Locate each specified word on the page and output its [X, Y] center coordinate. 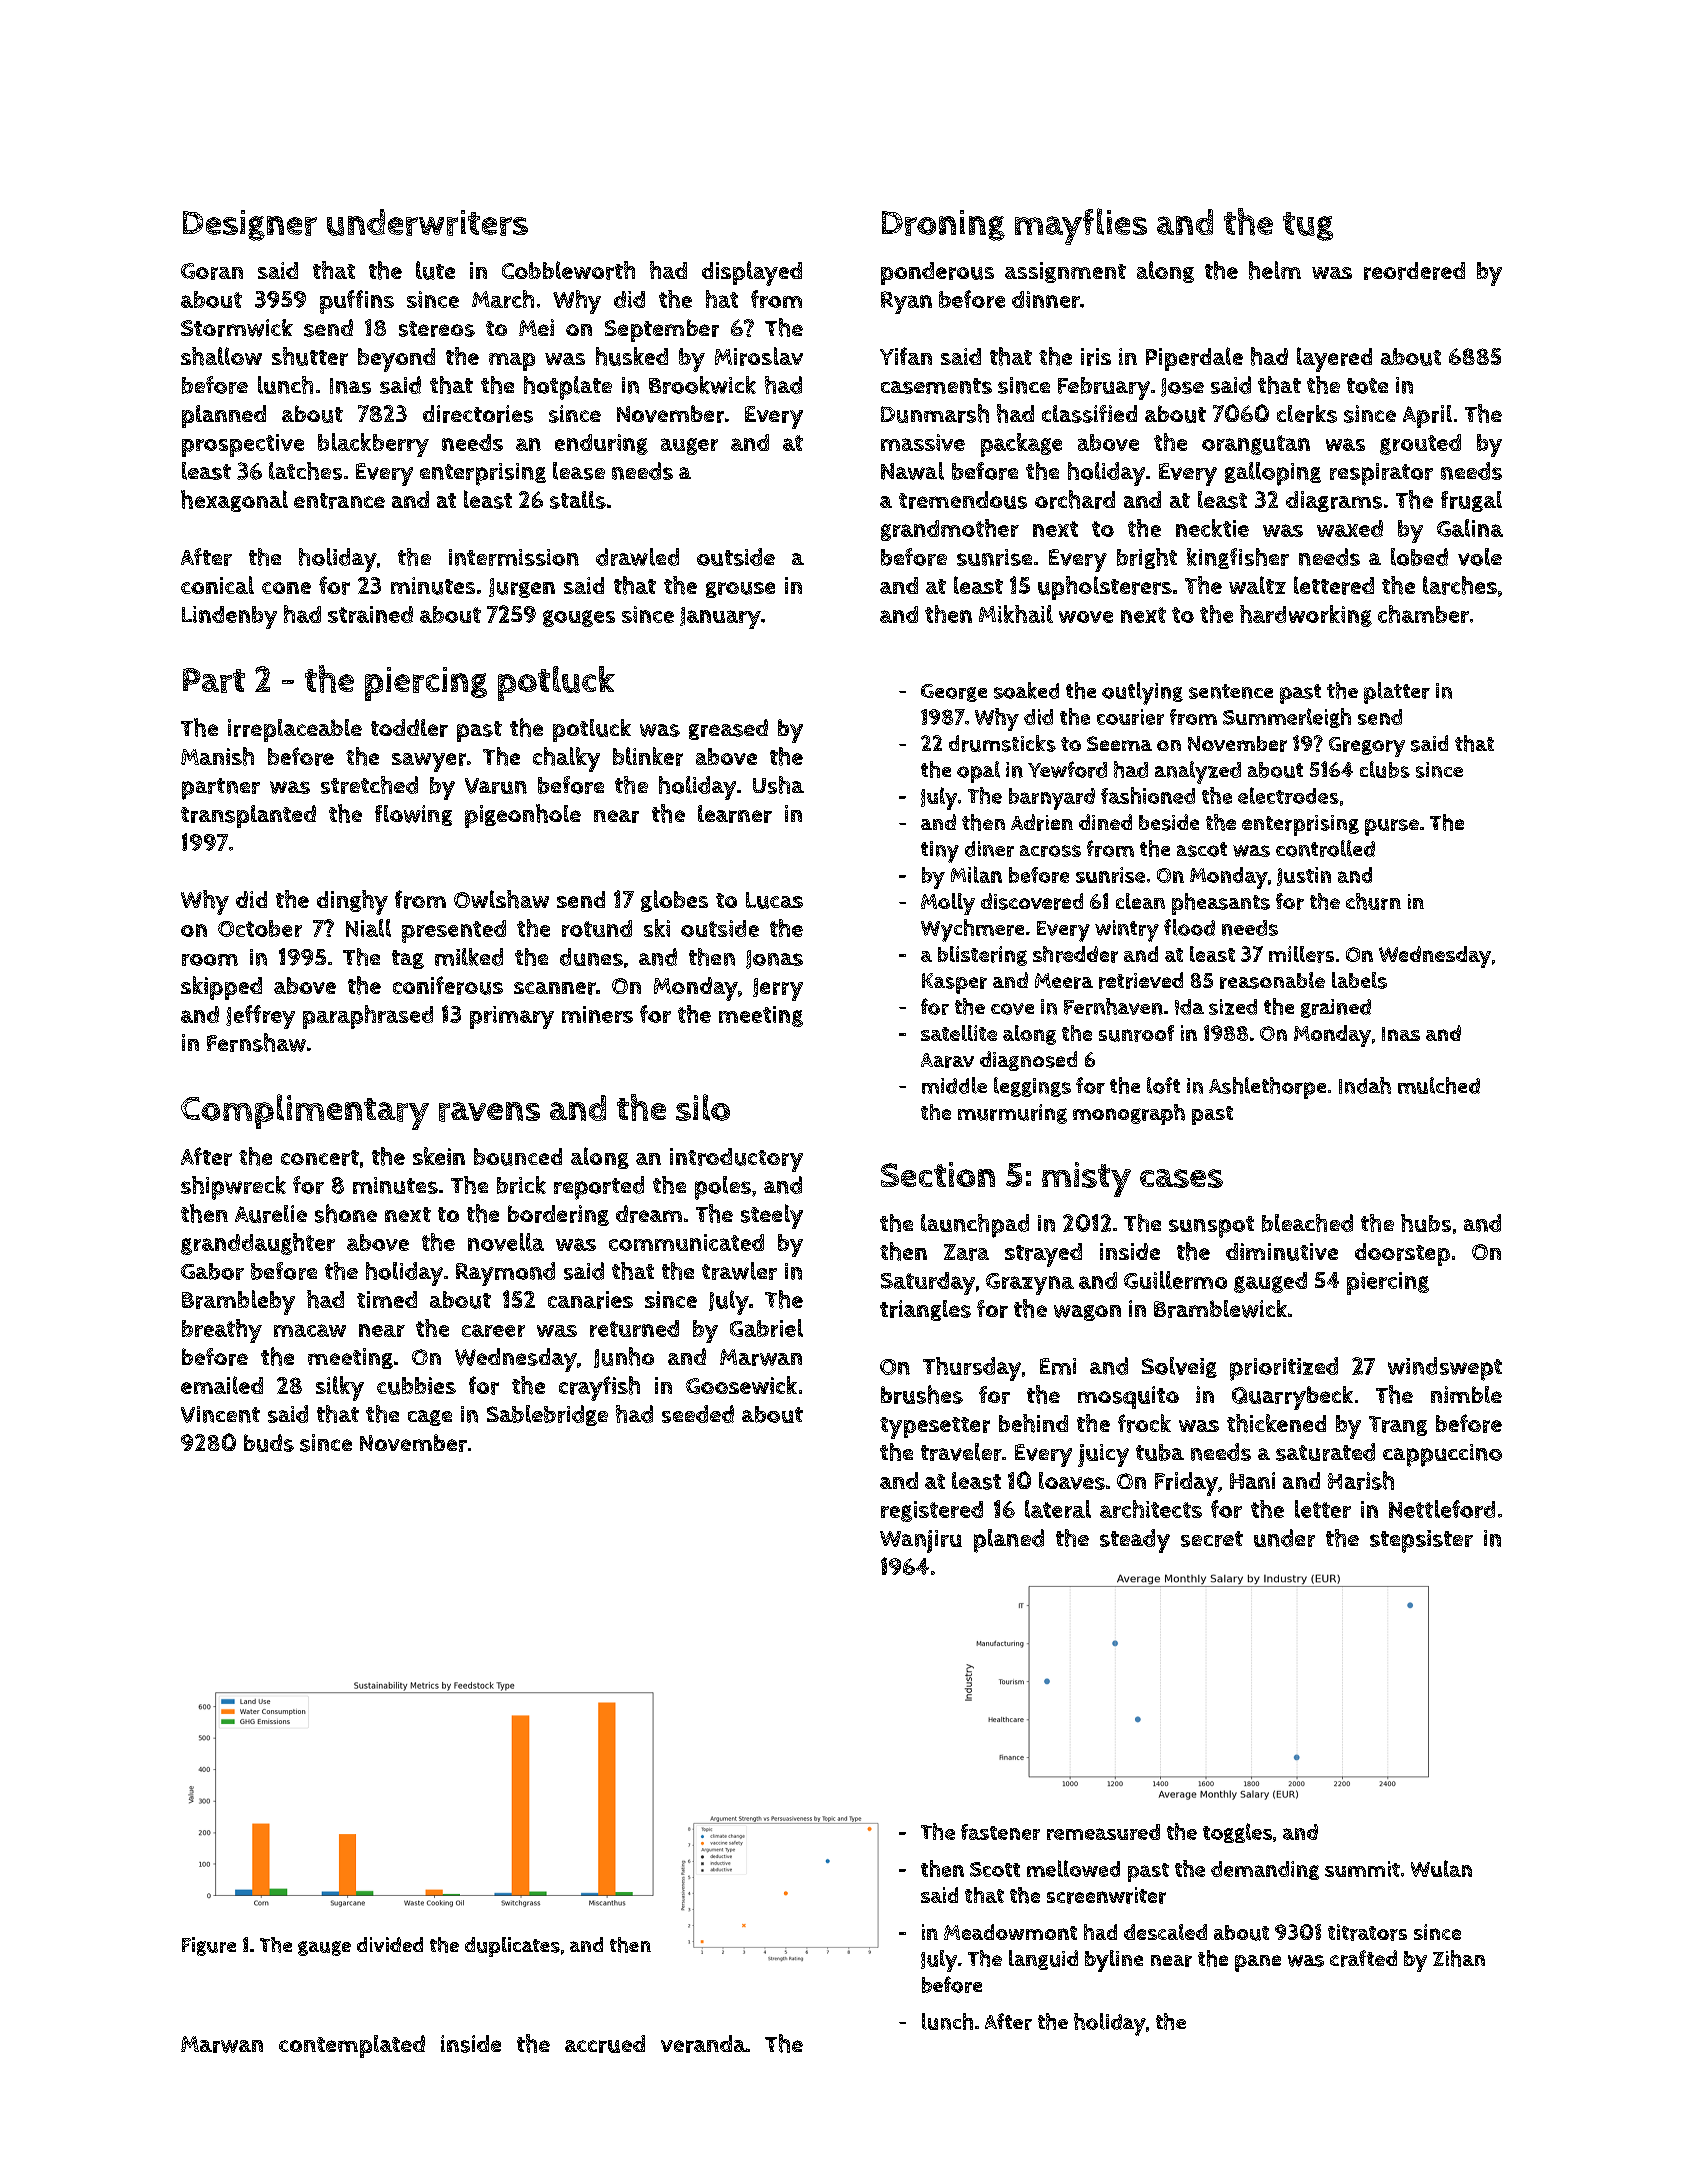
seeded [698, 1414]
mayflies [1081, 226]
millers [1301, 954]
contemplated [352, 2046]
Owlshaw [501, 899]
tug [1308, 226]
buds [269, 1443]
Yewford [1067, 769]
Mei [536, 327]
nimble [1466, 1394]
